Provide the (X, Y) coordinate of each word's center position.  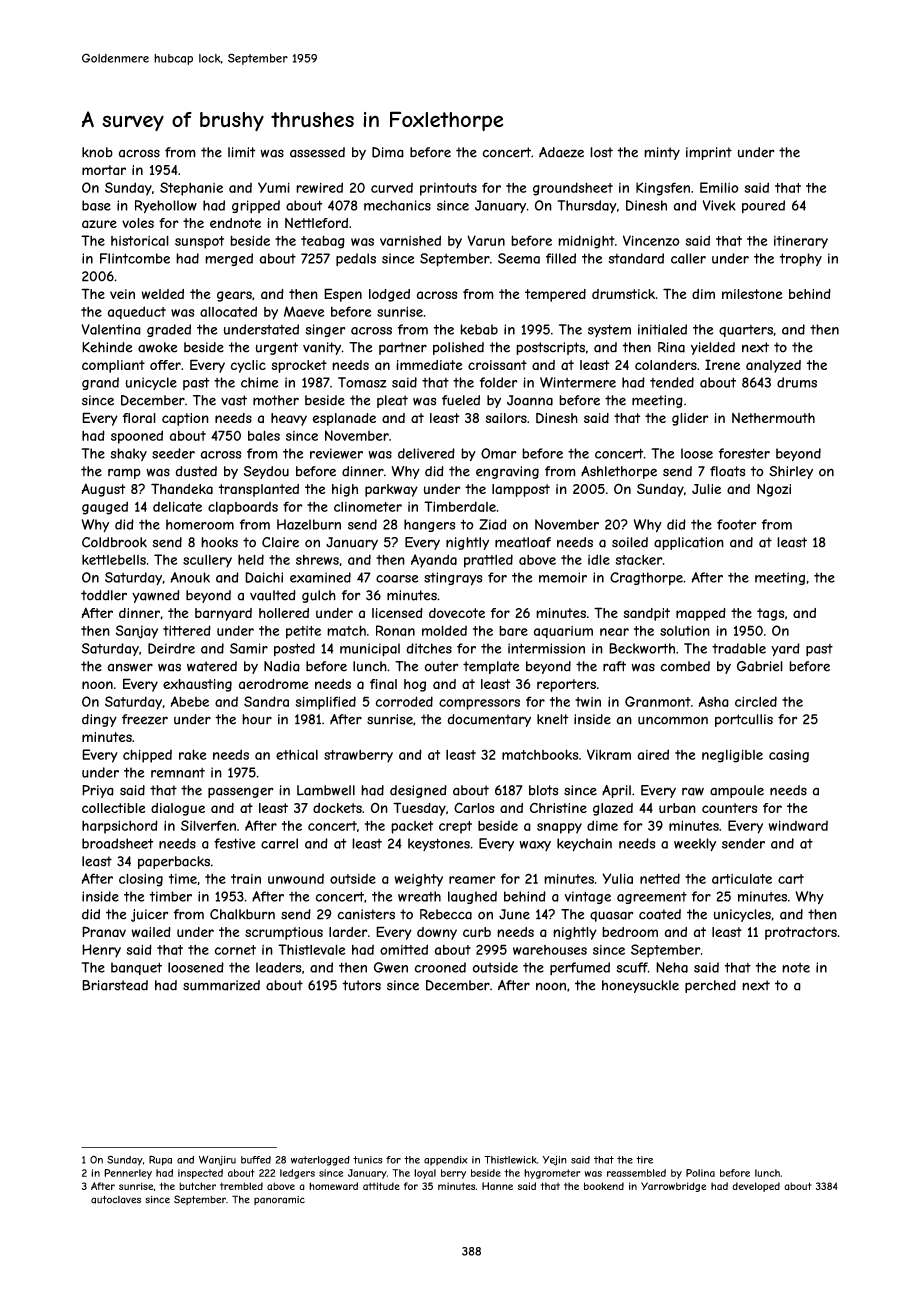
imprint (709, 153)
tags (771, 614)
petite (303, 632)
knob (97, 152)
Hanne (497, 1186)
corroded (404, 701)
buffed (256, 1160)
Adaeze (561, 152)
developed (756, 1187)
